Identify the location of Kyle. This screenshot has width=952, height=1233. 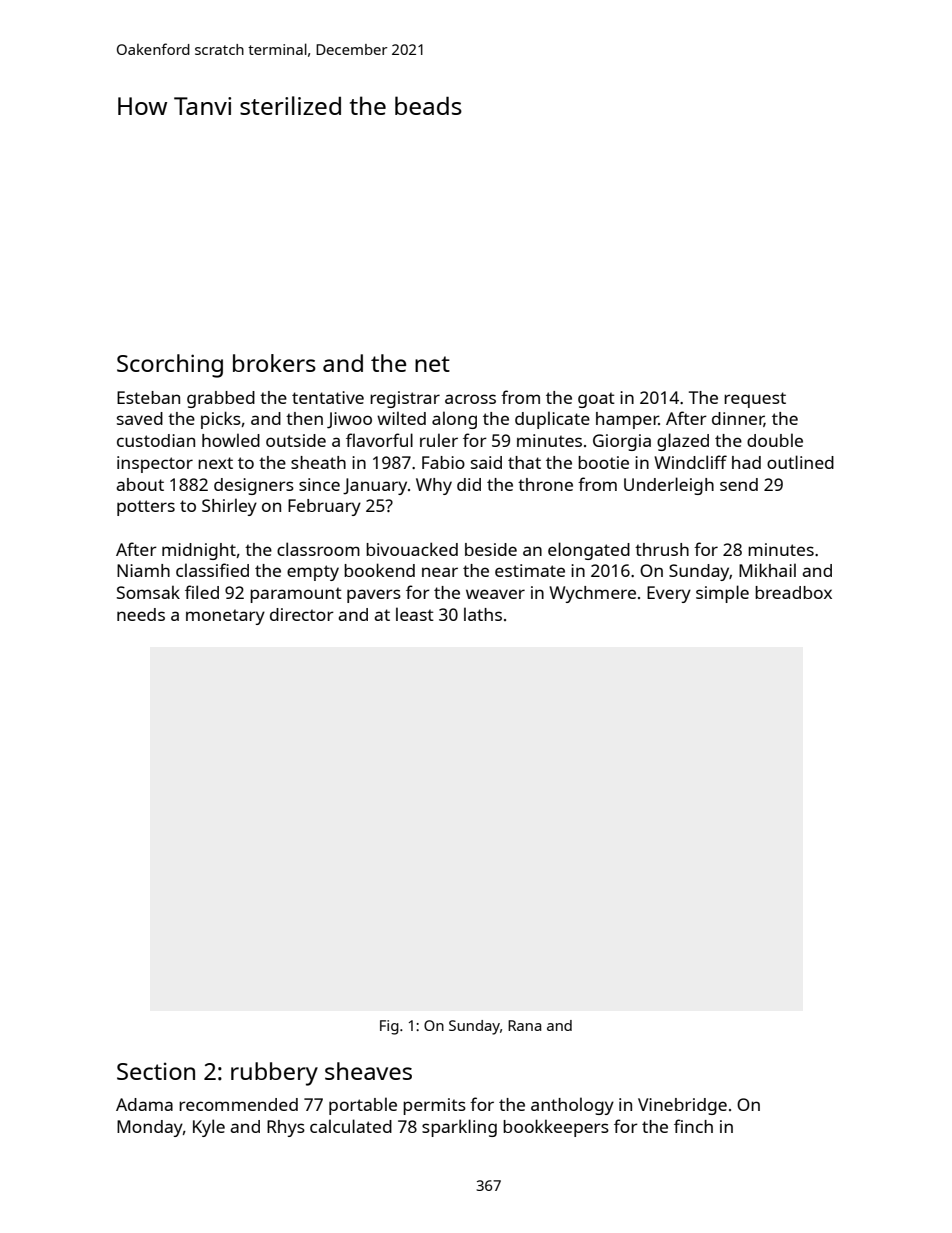
(209, 1128).
